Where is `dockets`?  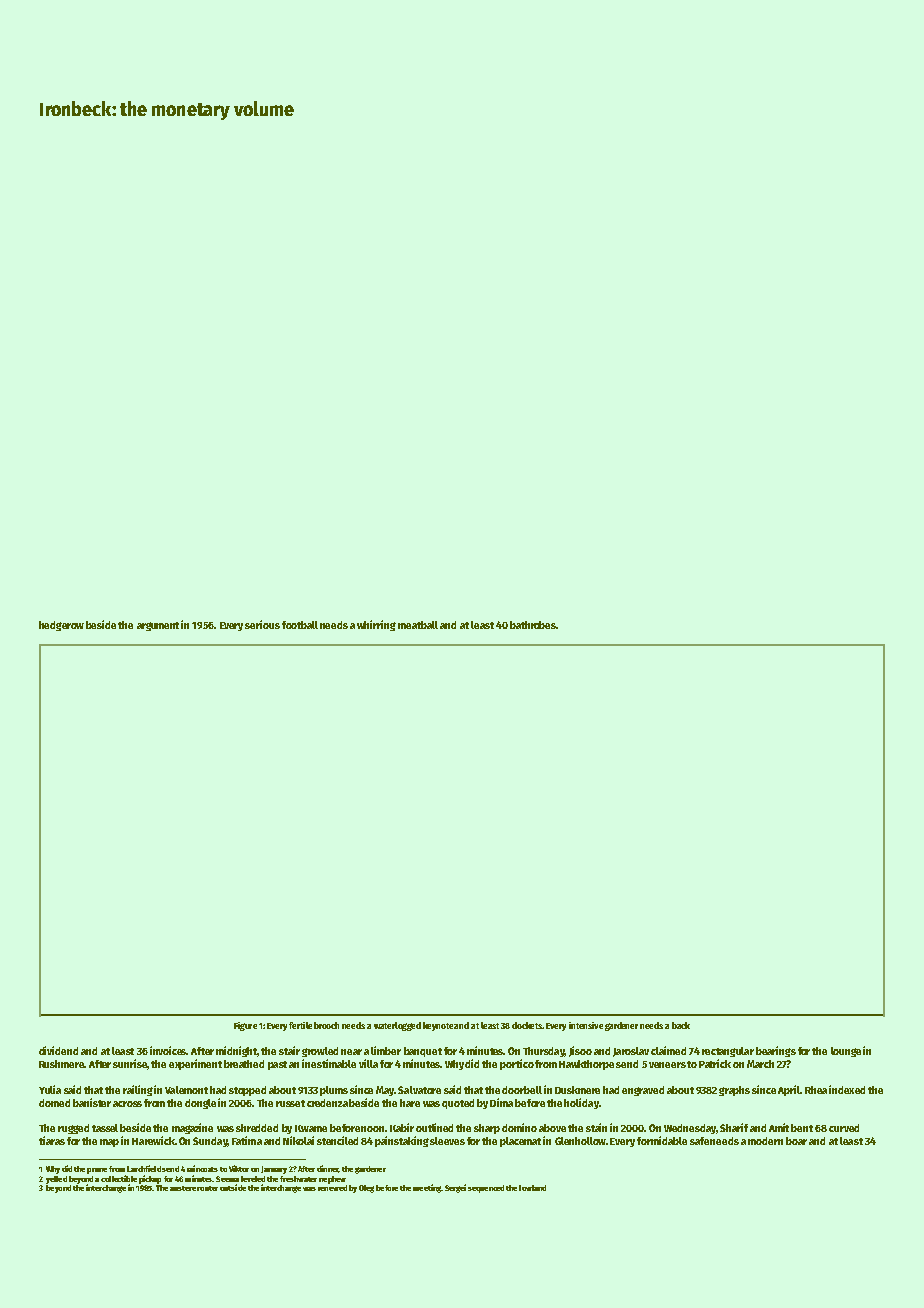 dockets is located at coordinates (527, 1025).
